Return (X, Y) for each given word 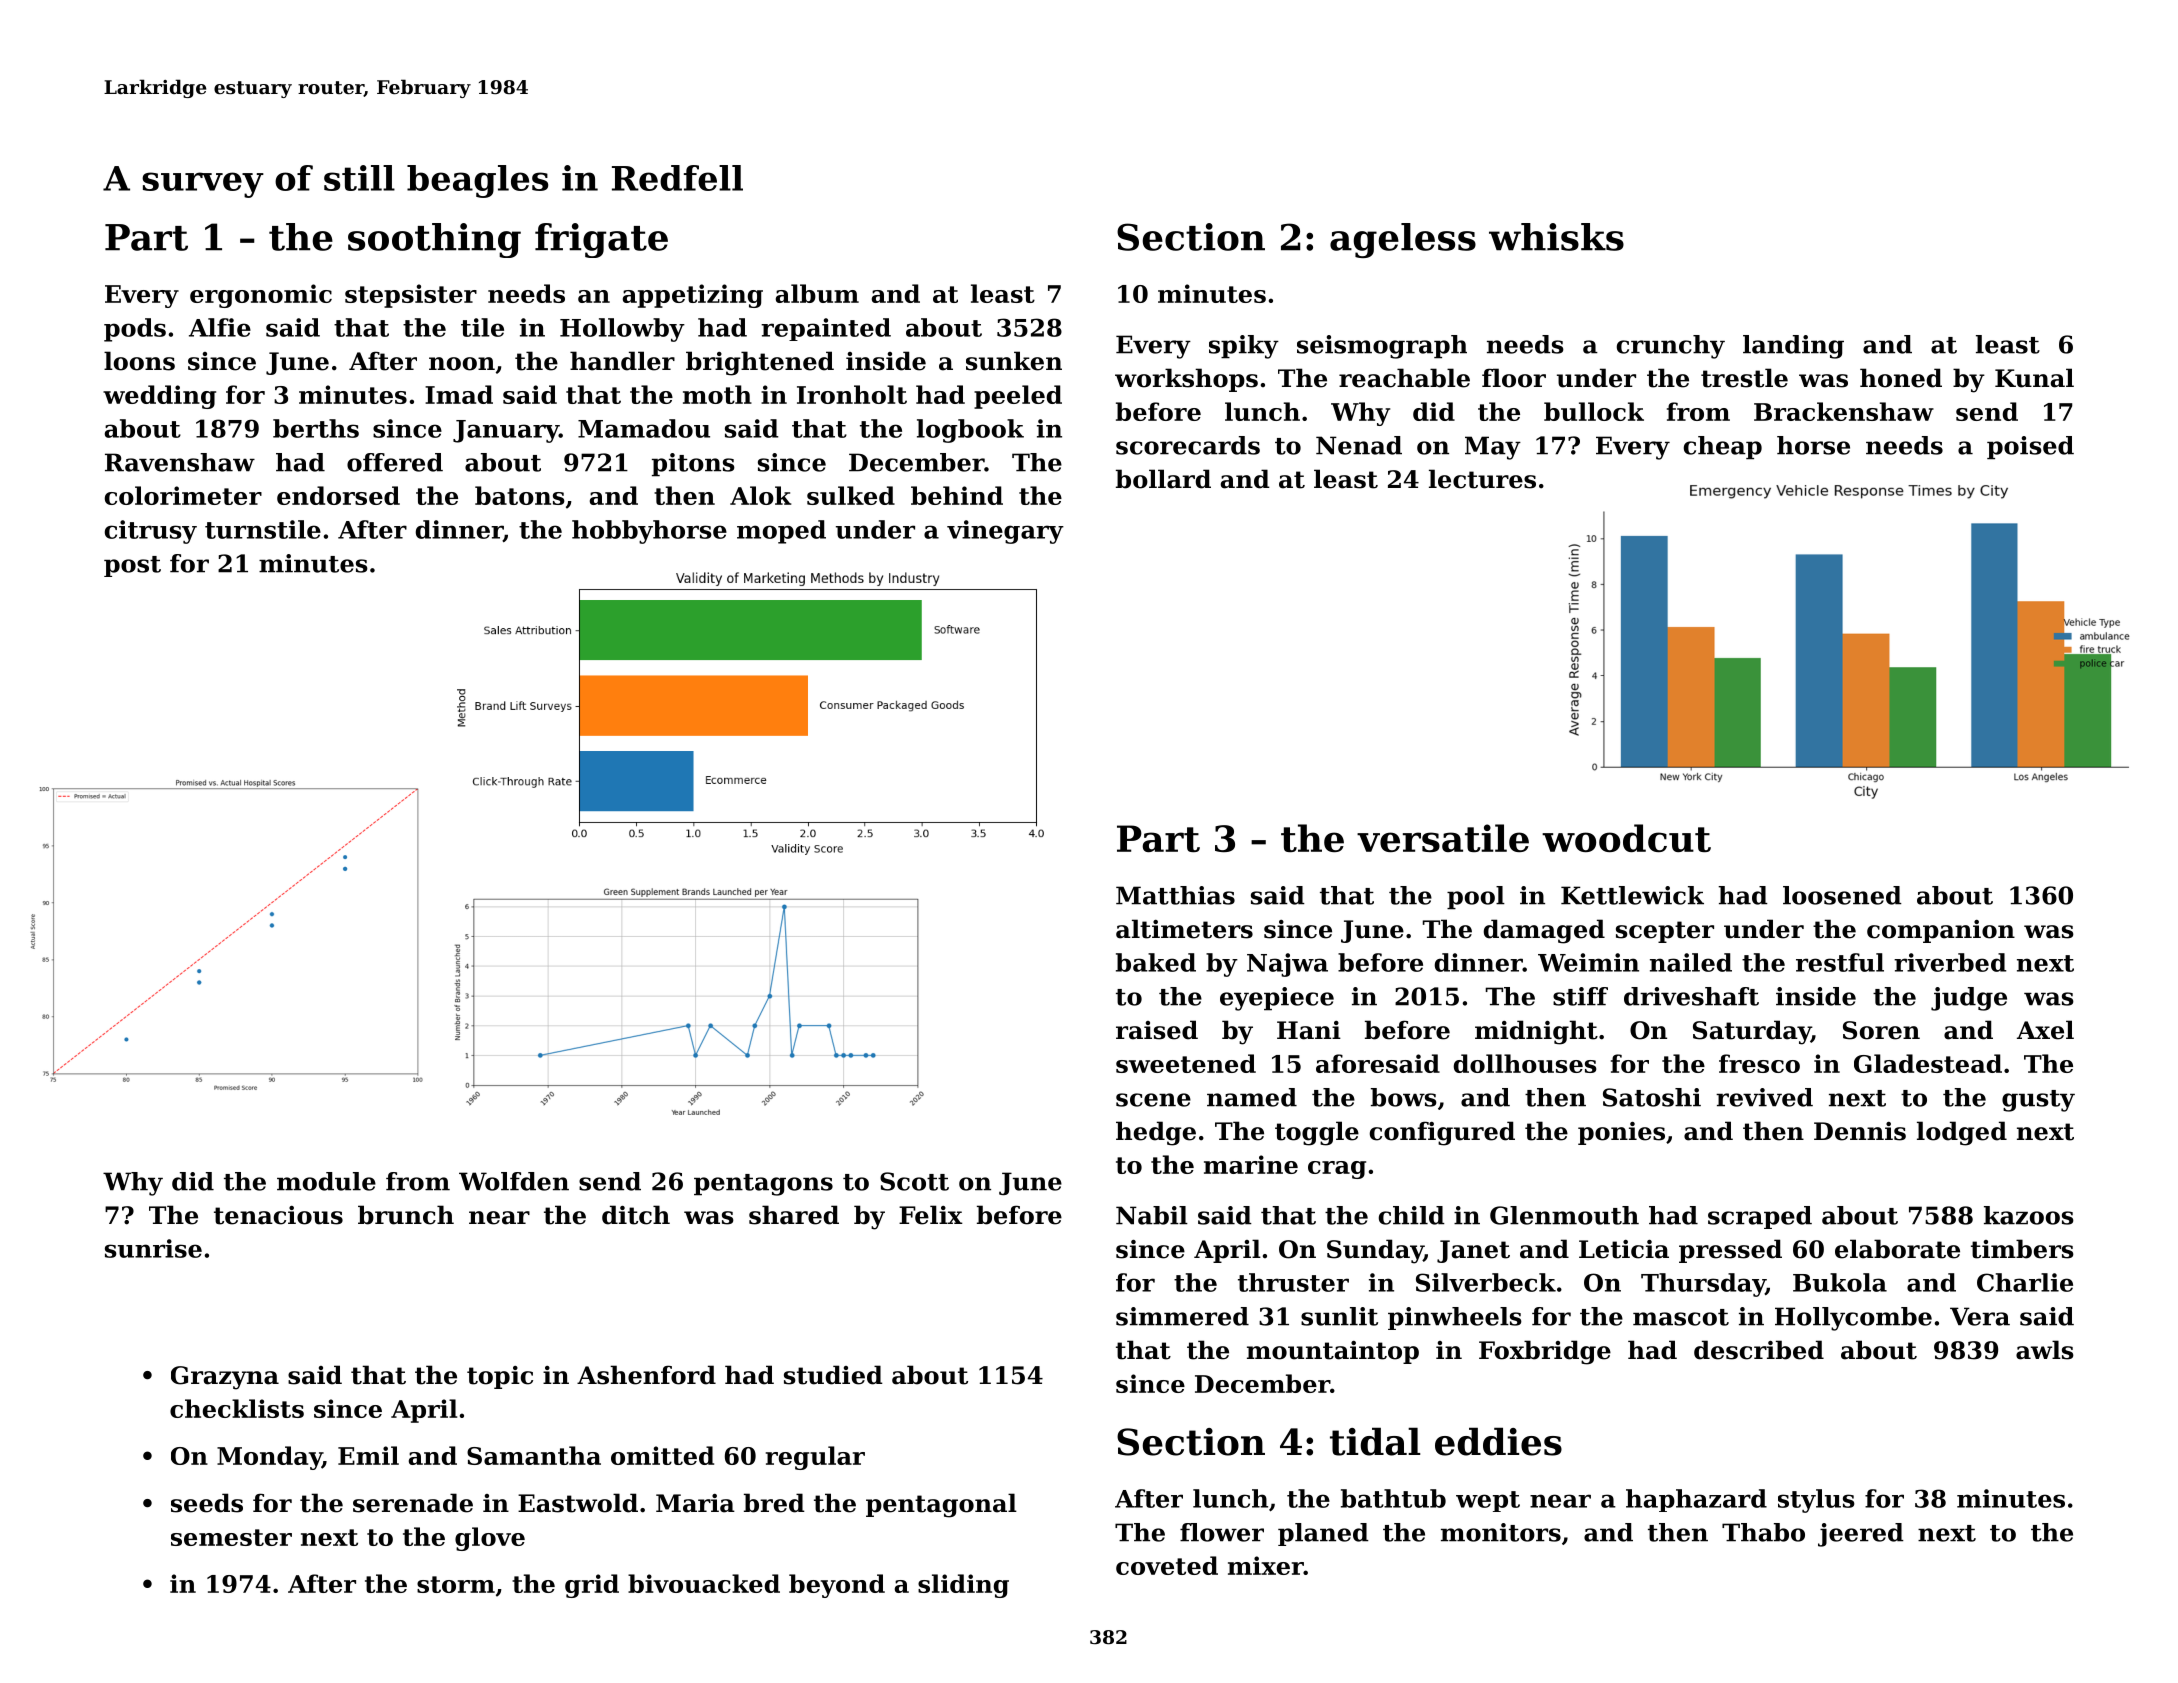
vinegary (1005, 532)
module (326, 1181)
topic (500, 1377)
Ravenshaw (180, 462)
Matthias (1175, 895)
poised (2030, 448)
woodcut (1626, 838)
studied (833, 1375)
